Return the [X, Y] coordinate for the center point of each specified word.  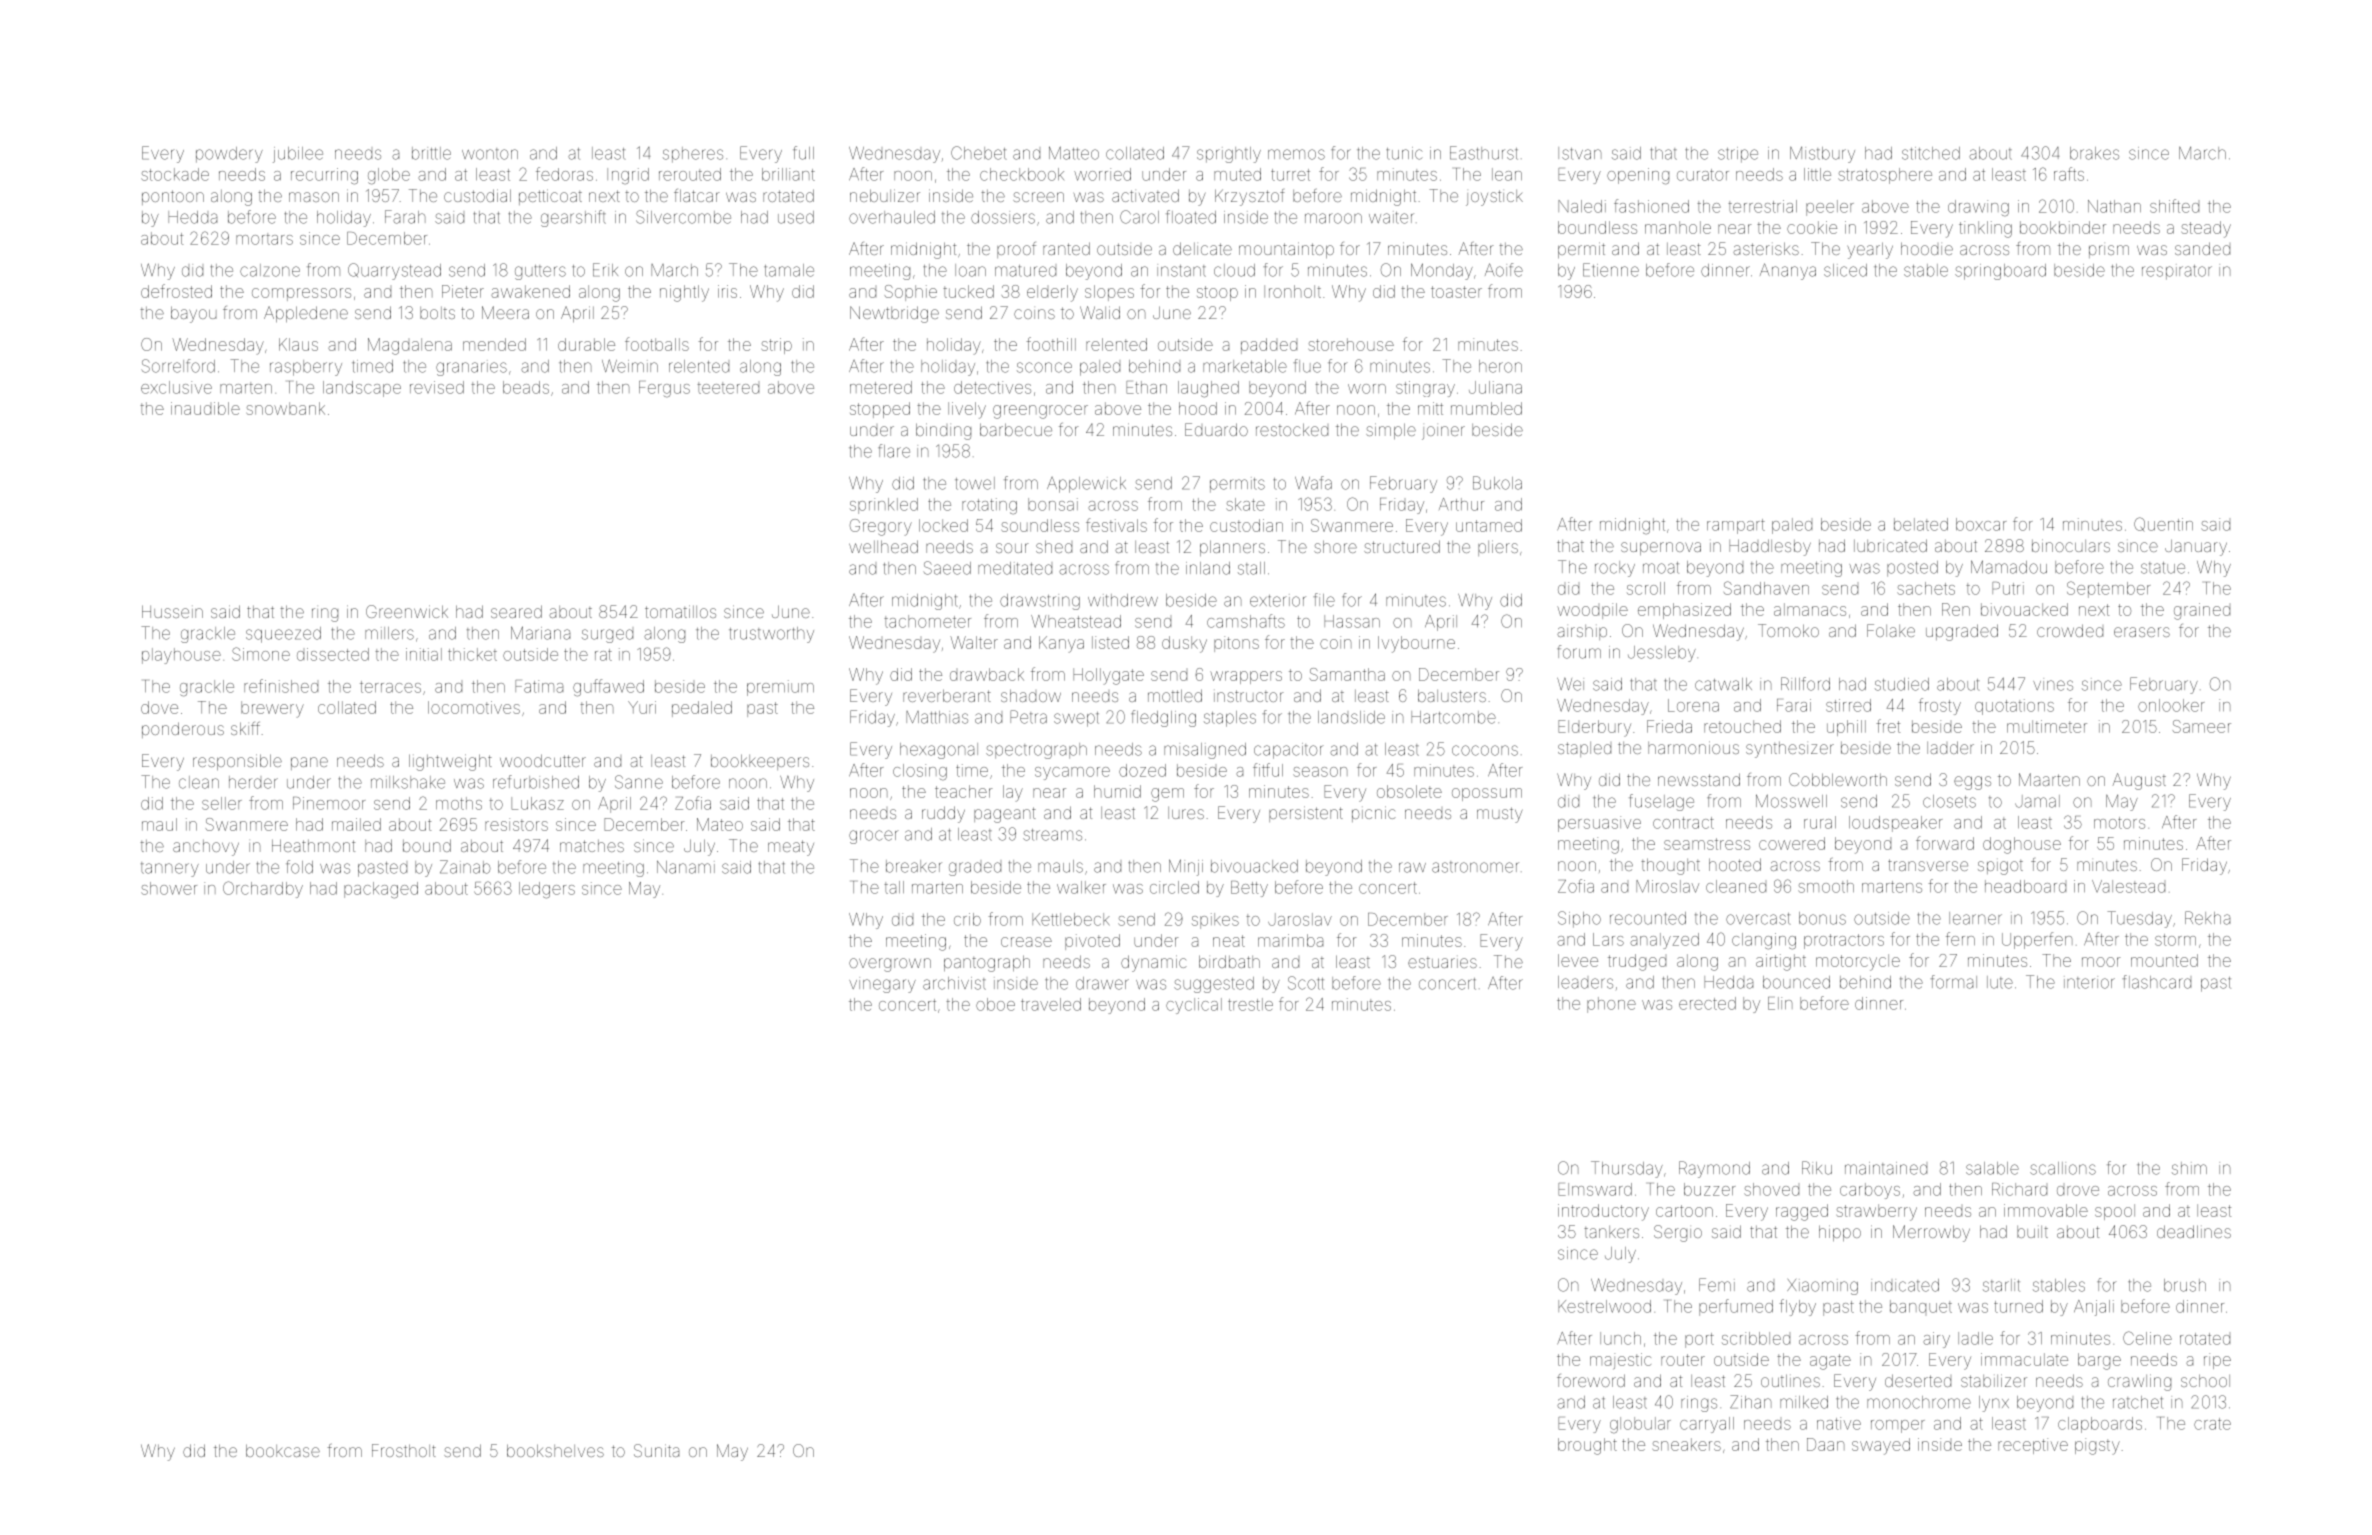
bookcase [283, 1450]
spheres [693, 155]
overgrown [890, 965]
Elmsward [1595, 1189]
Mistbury [1822, 155]
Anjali [2094, 1308]
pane [309, 763]
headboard [2025, 886]
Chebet [979, 153]
